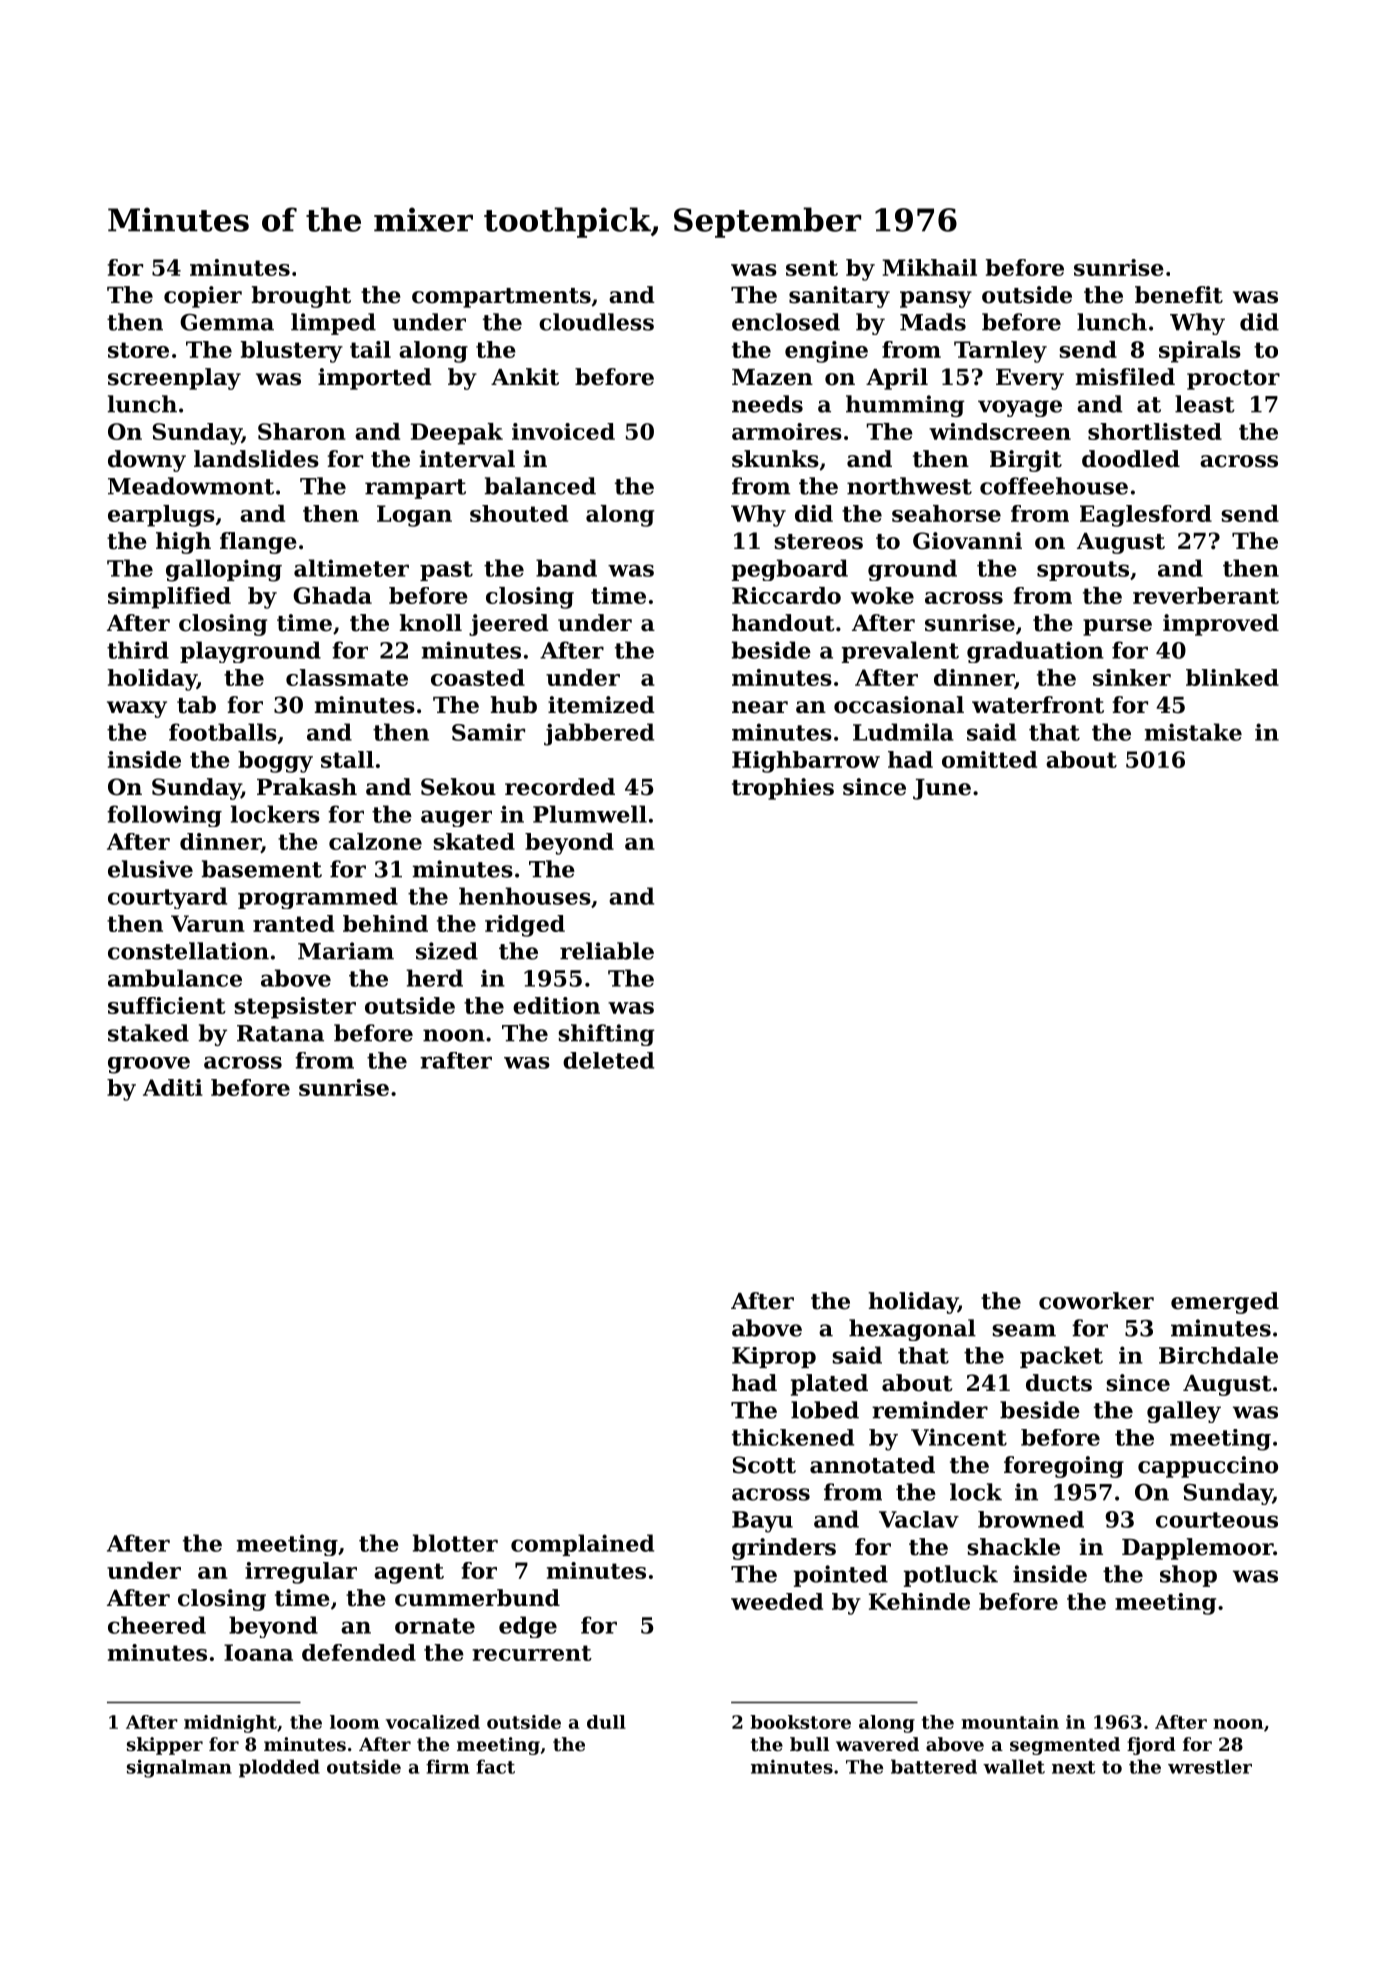 This screenshot has width=1386, height=1969. What do you see at coordinates (1096, 1301) in the screenshot?
I see `coworker` at bounding box center [1096, 1301].
